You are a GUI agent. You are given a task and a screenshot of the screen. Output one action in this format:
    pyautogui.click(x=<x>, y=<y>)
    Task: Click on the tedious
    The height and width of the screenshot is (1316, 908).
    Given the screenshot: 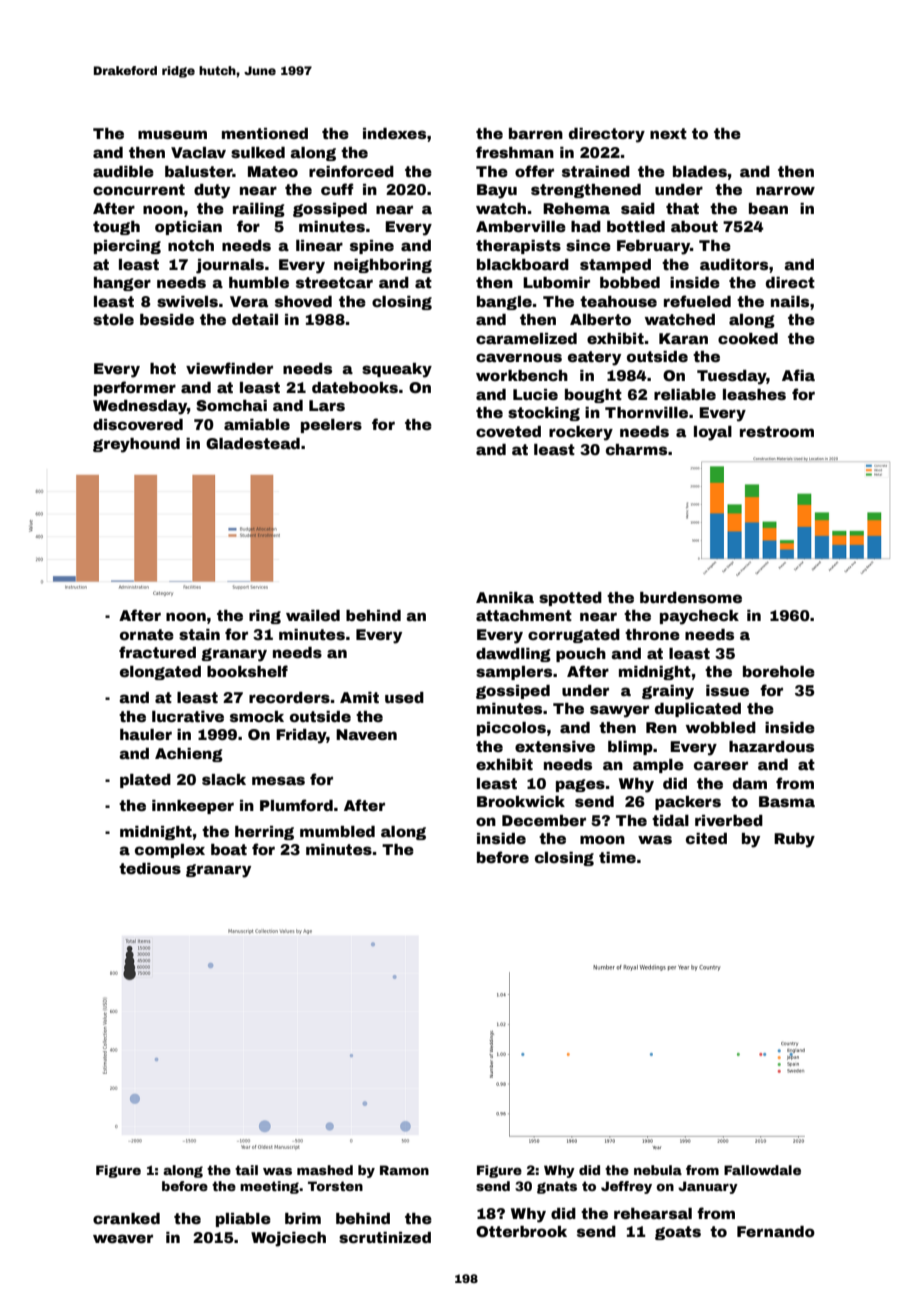 What is the action you would take?
    pyautogui.click(x=150, y=868)
